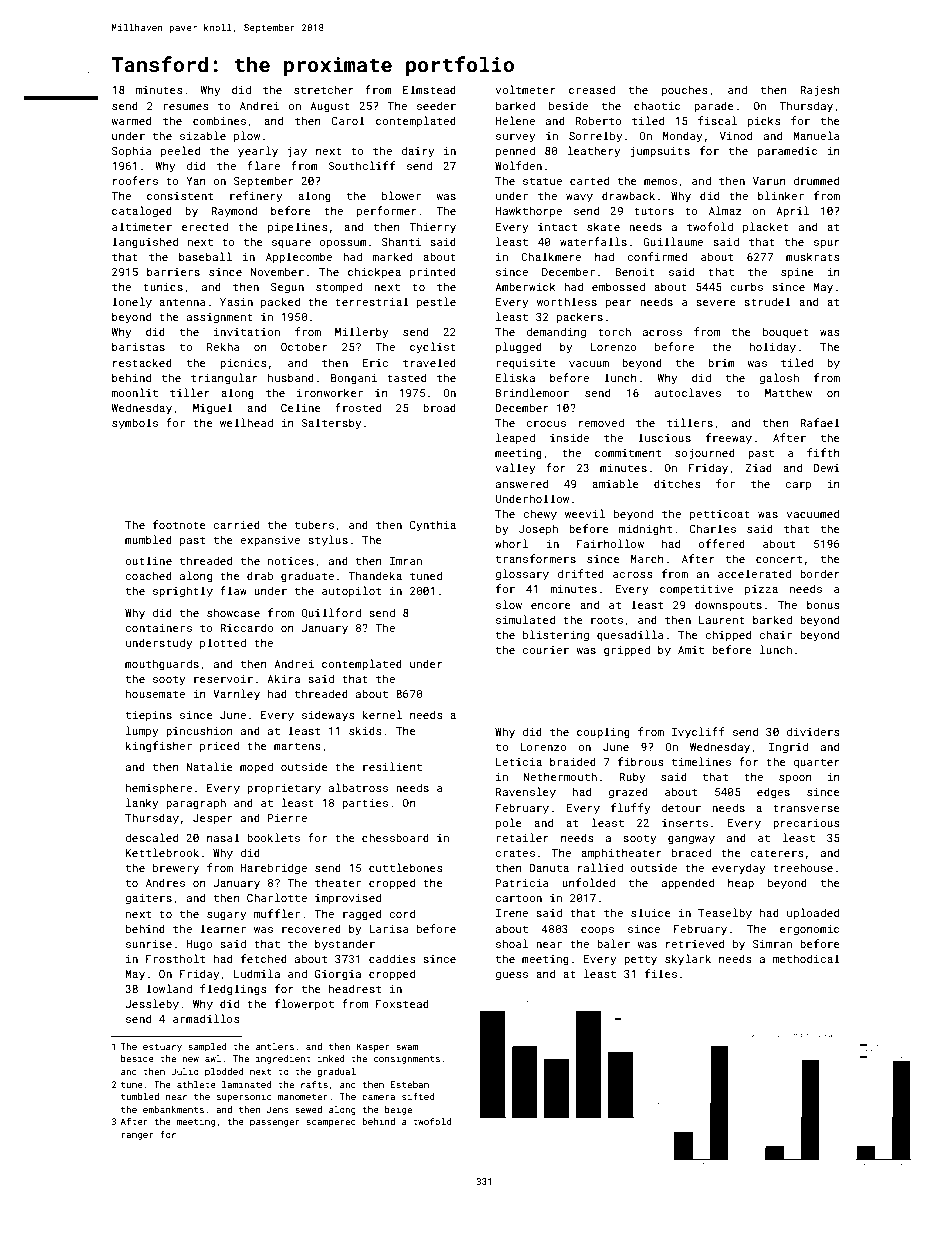 This document has height=1233, width=952. I want to click on manometer, so click(303, 1097).
